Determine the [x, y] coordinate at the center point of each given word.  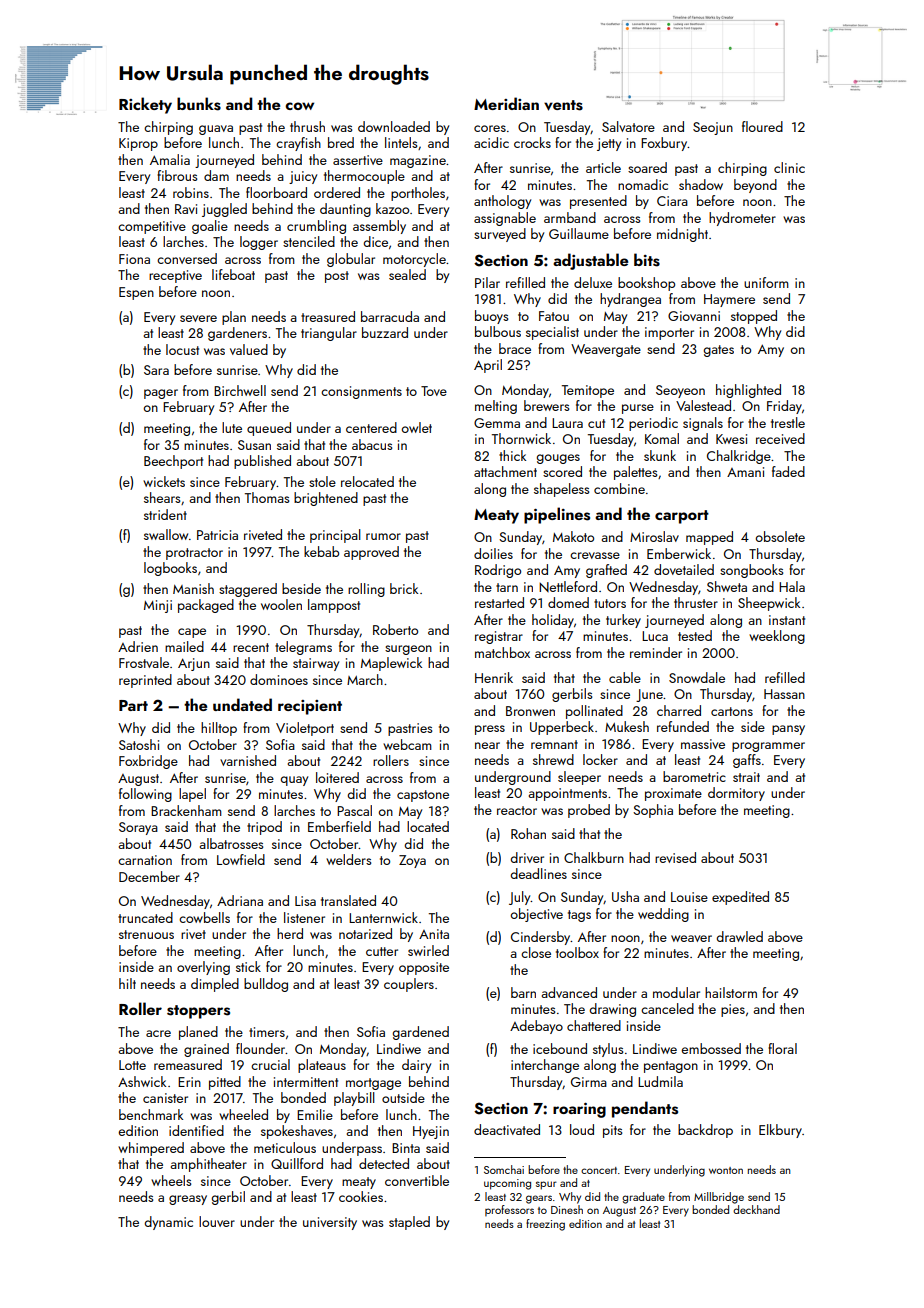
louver [217, 1221]
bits [647, 260]
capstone [423, 796]
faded [788, 471]
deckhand [756, 1209]
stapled [409, 1223]
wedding [663, 915]
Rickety [145, 105]
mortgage [373, 1084]
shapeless [561, 490]
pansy [788, 730]
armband [570, 217]
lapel [192, 795]
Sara [156, 370]
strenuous [146, 934]
